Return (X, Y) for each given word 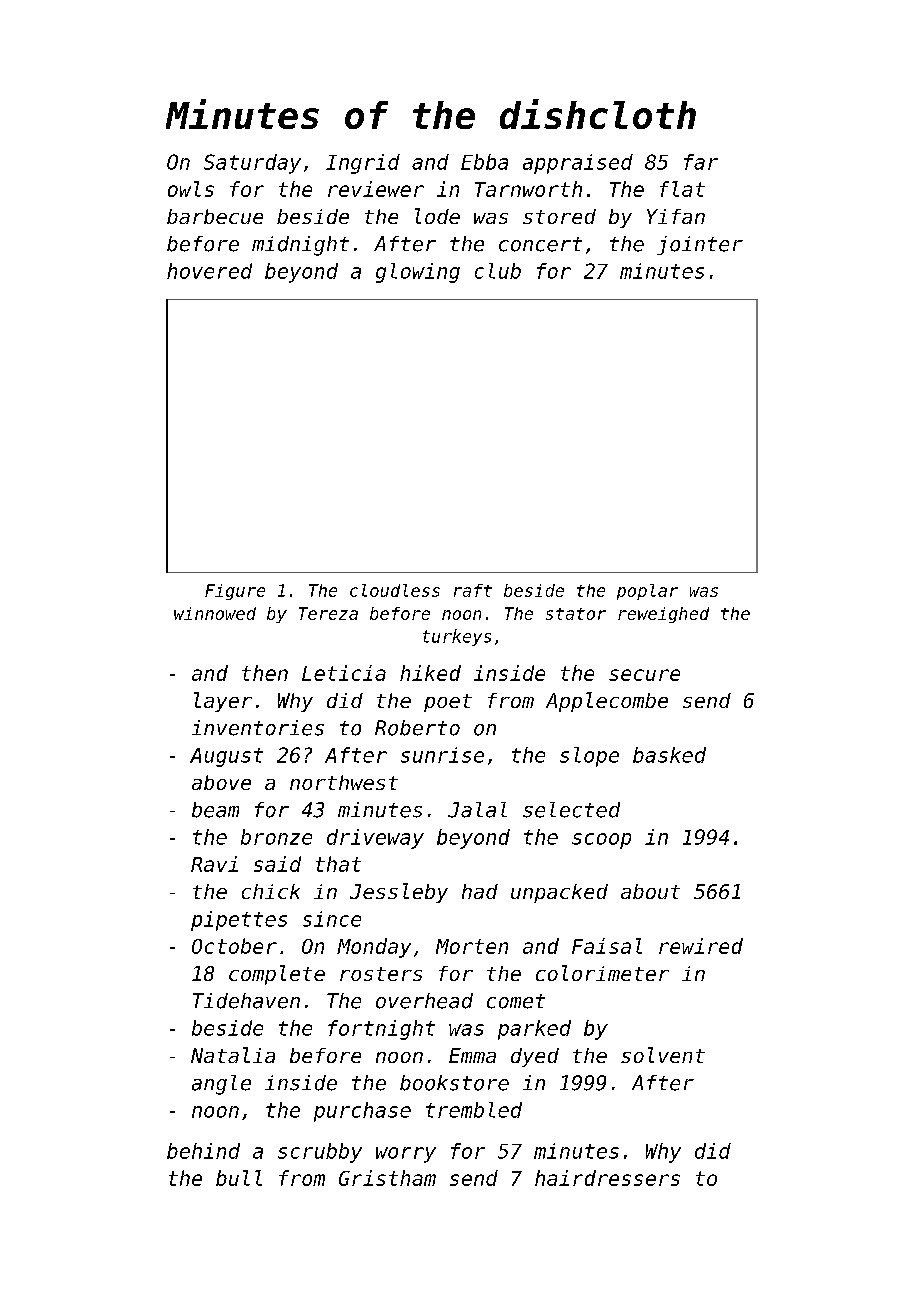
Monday (374, 948)
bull (239, 1178)
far (701, 162)
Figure (235, 592)
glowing (418, 273)
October (234, 946)
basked (669, 755)
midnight (300, 246)
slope (589, 757)
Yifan (676, 216)
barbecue (215, 216)
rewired (701, 946)
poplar (647, 592)
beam (215, 810)
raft (473, 590)
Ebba (484, 162)
